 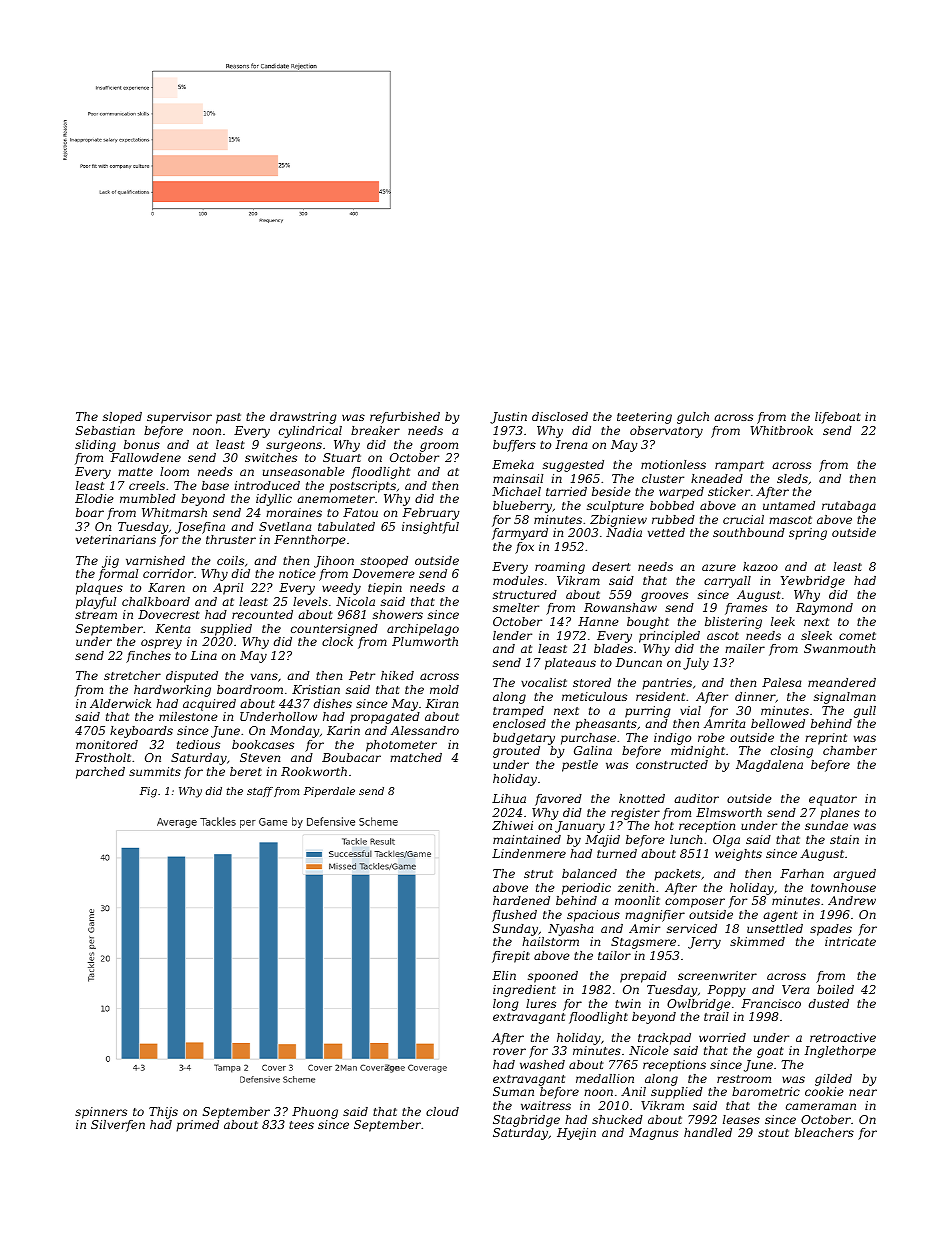 What do you see at coordinates (509, 798) in the image?
I see `Lihua` at bounding box center [509, 798].
